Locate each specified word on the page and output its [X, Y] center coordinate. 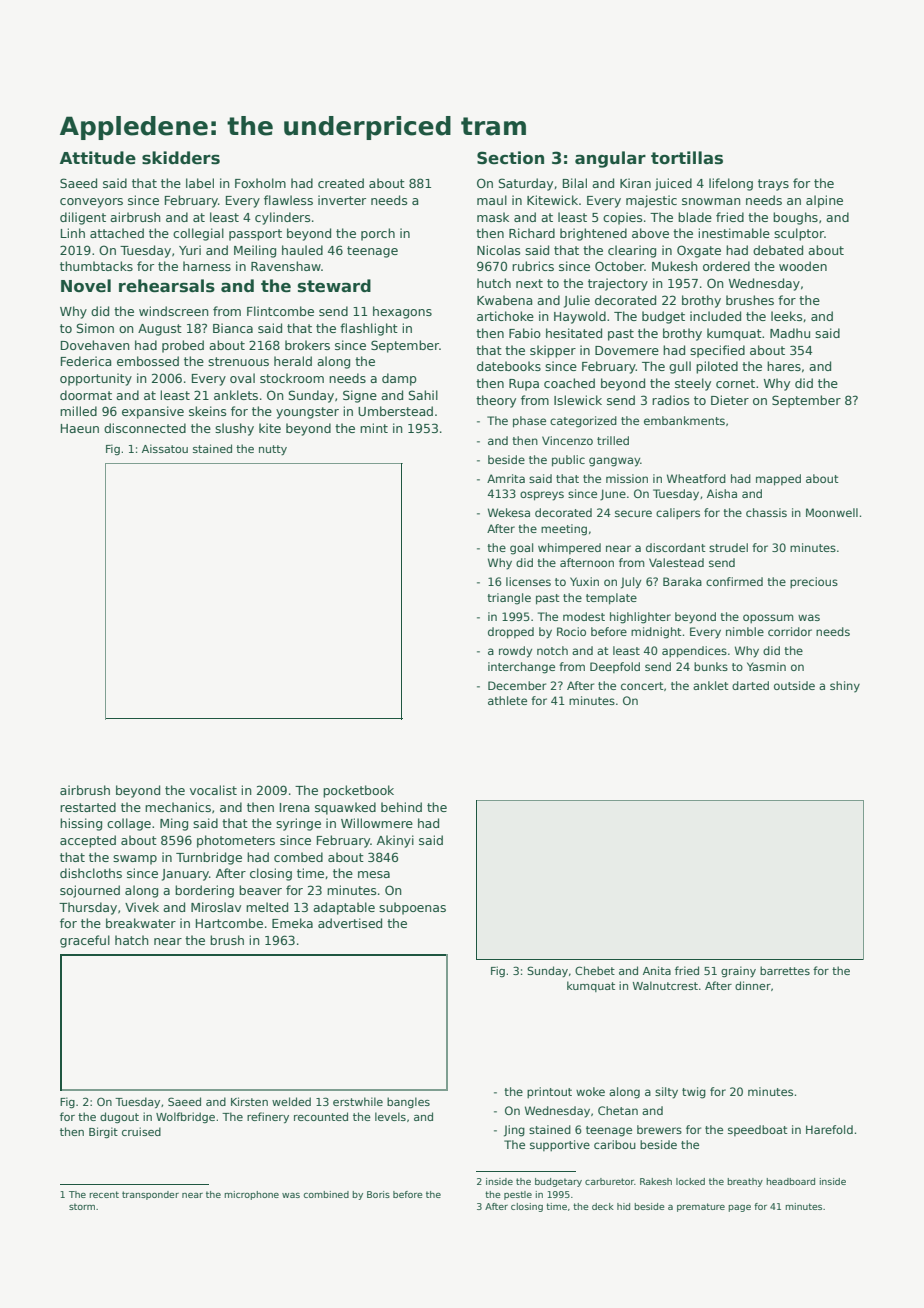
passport [255, 235]
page [739, 1208]
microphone [251, 1195]
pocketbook [358, 791]
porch [378, 234]
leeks [786, 316]
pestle [518, 1195]
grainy [738, 971]
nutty [273, 450]
